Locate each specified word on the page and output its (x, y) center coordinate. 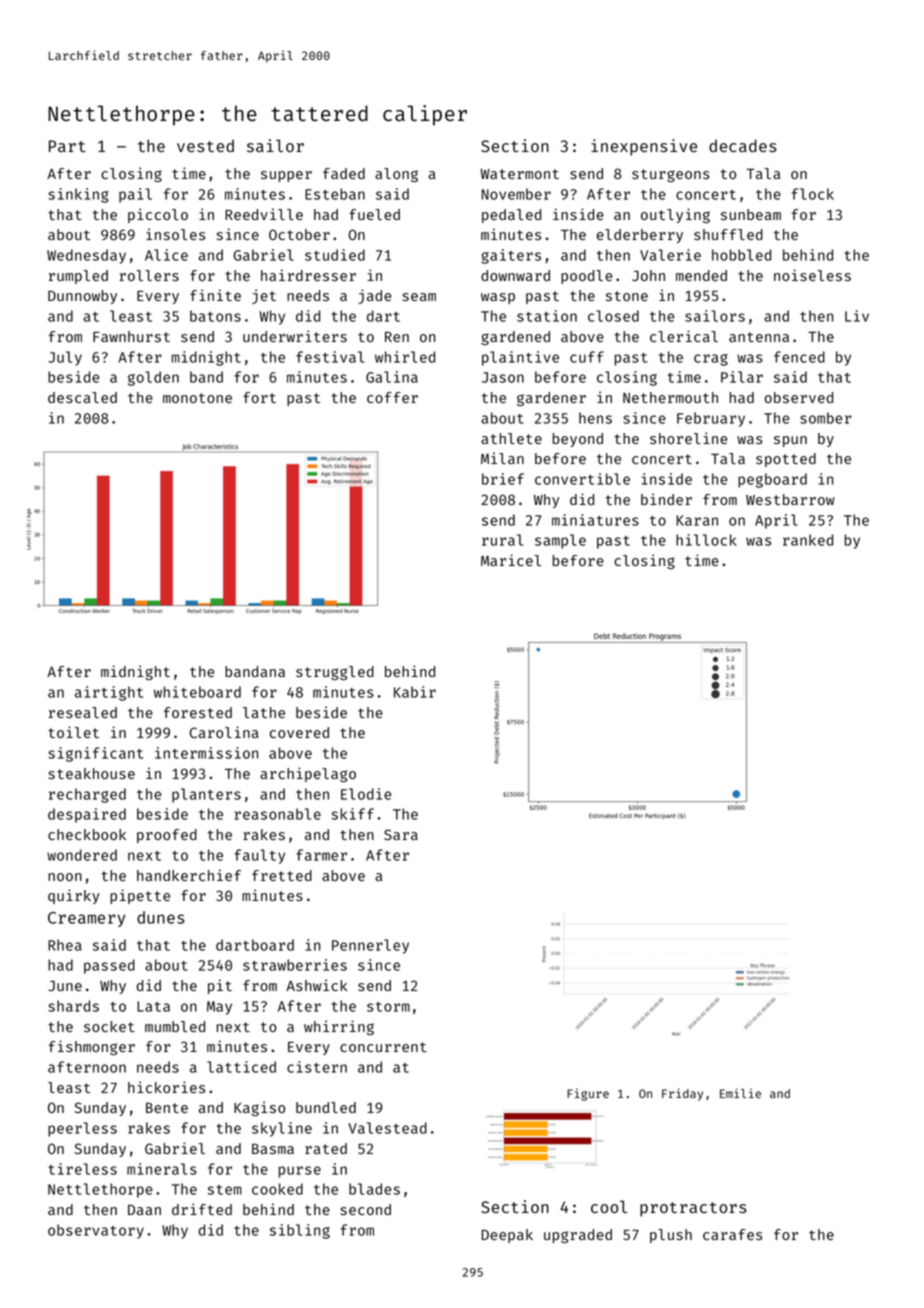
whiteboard (197, 692)
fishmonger (91, 1047)
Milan (502, 458)
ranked (808, 540)
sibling (300, 1231)
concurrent (383, 1047)
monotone (197, 398)
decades (743, 145)
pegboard (772, 480)
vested (205, 146)
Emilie (740, 1093)
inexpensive (644, 147)
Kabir (415, 692)
